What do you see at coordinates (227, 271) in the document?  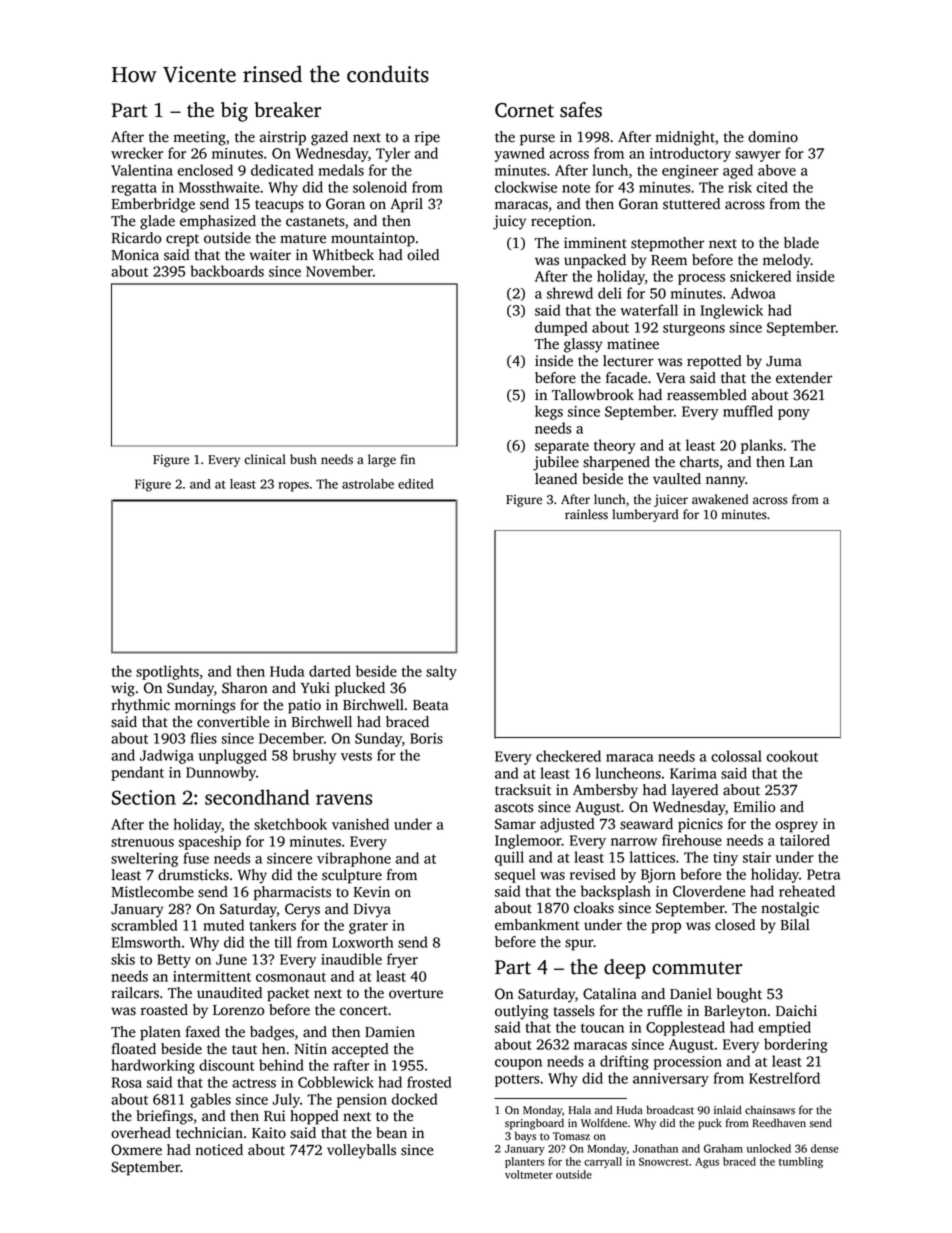 I see `backboards` at bounding box center [227, 271].
